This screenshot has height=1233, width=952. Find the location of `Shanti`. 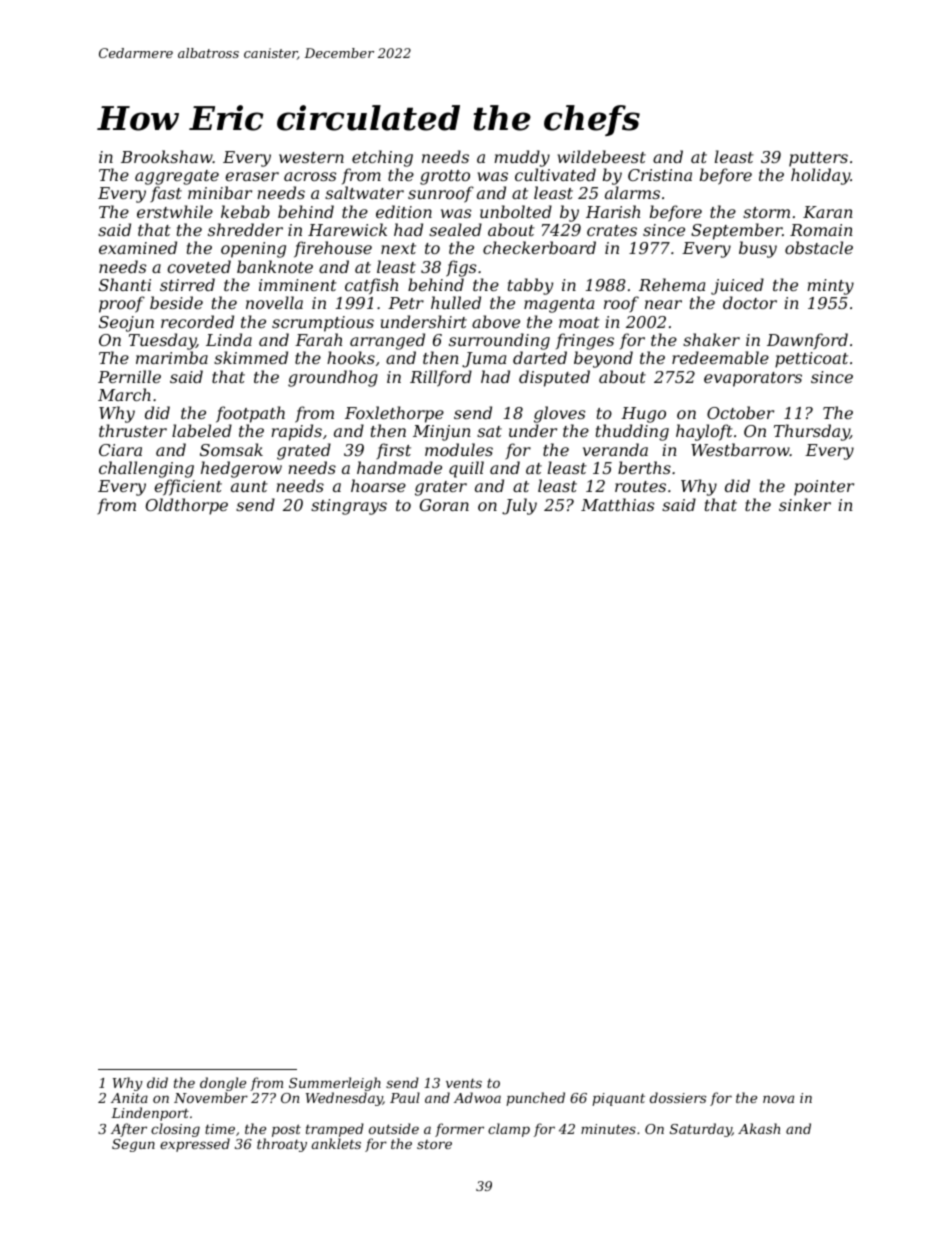

Shanti is located at coordinates (125, 284).
